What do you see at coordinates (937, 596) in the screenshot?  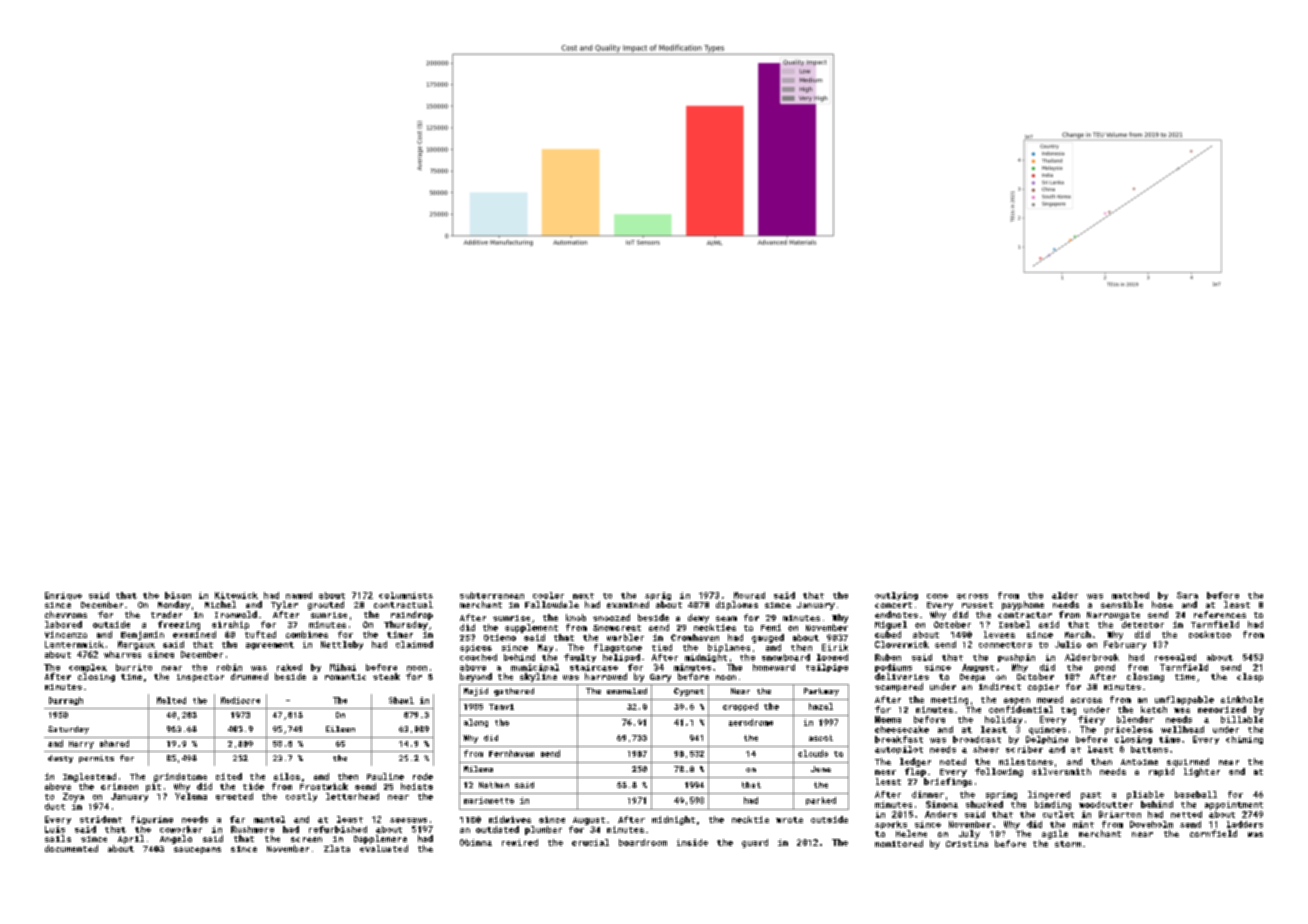 I see `cone` at bounding box center [937, 596].
